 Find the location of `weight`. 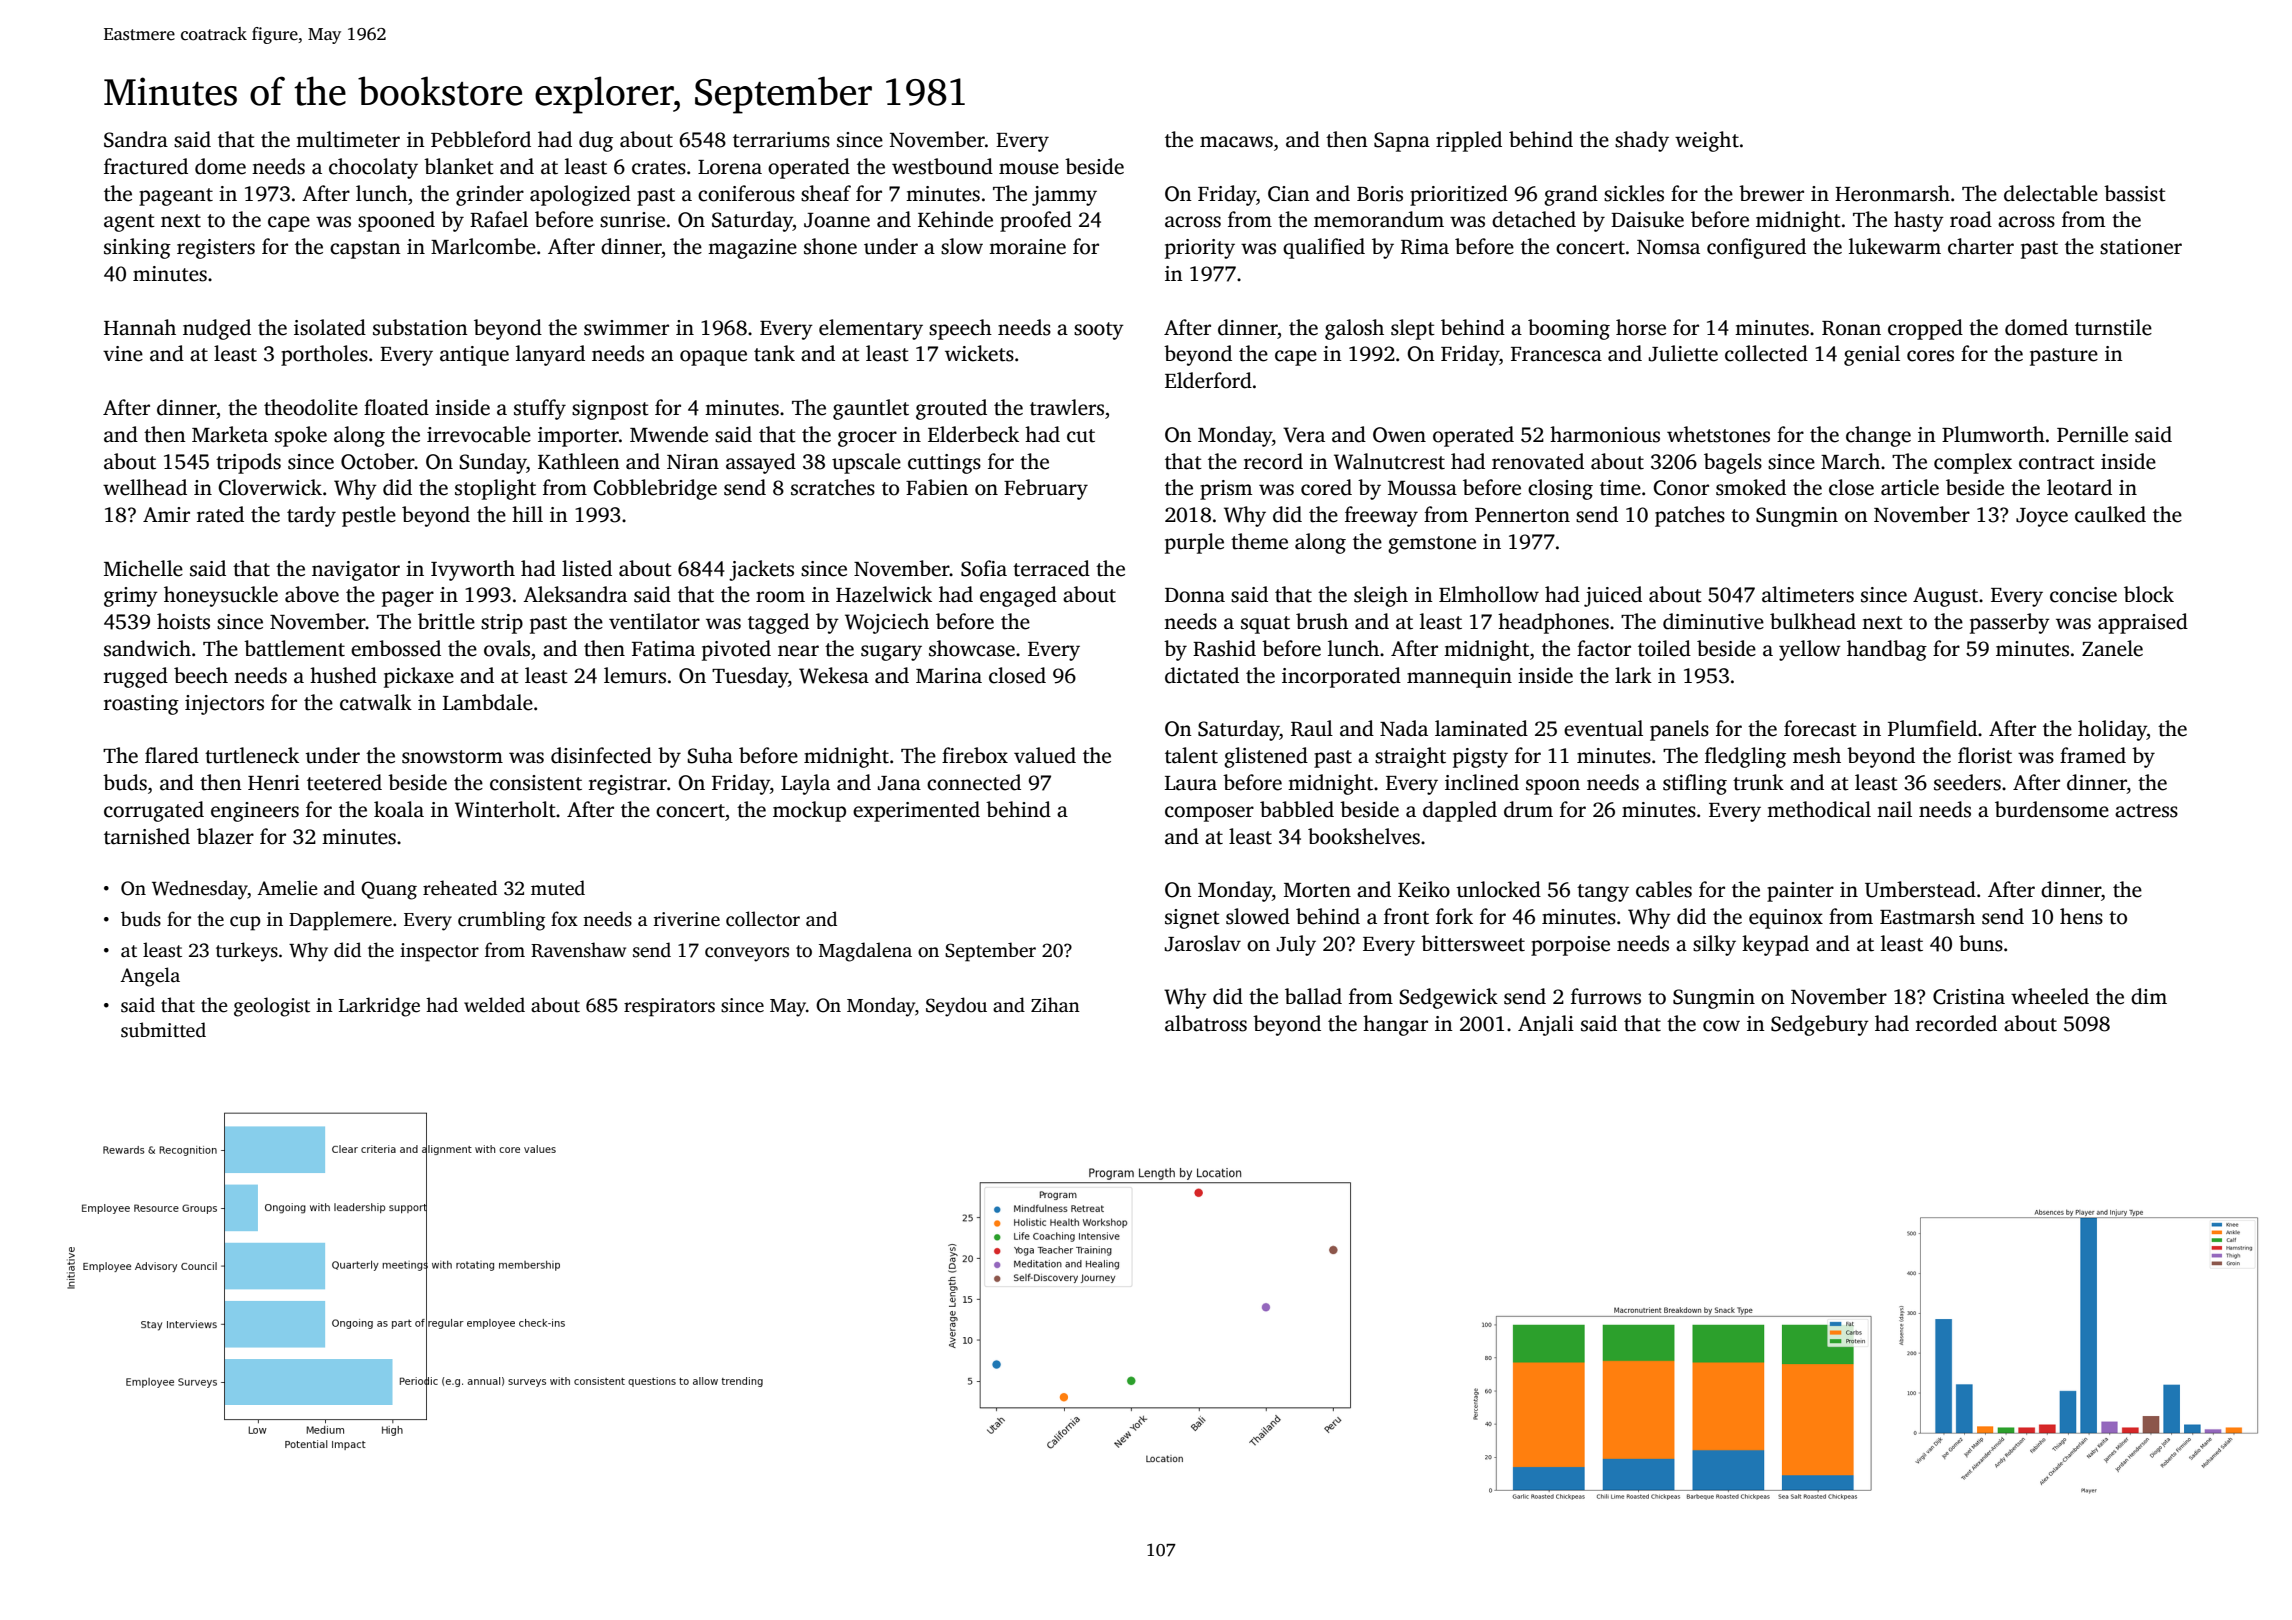

weight is located at coordinates (1707, 141).
